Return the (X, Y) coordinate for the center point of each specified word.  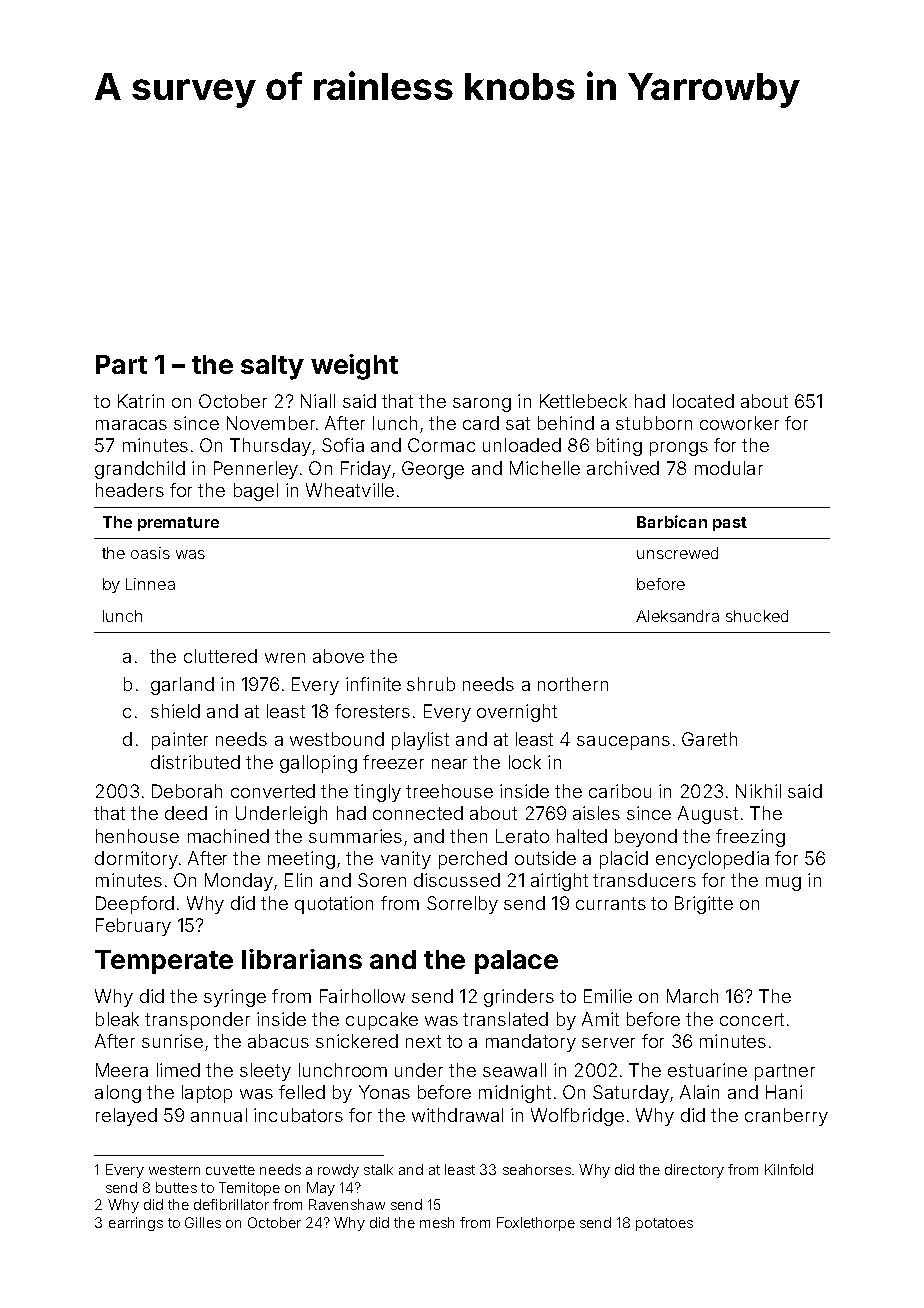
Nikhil (758, 791)
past (730, 524)
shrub (431, 684)
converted (273, 791)
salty (272, 367)
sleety (265, 1072)
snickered (357, 1041)
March (692, 996)
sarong (482, 405)
